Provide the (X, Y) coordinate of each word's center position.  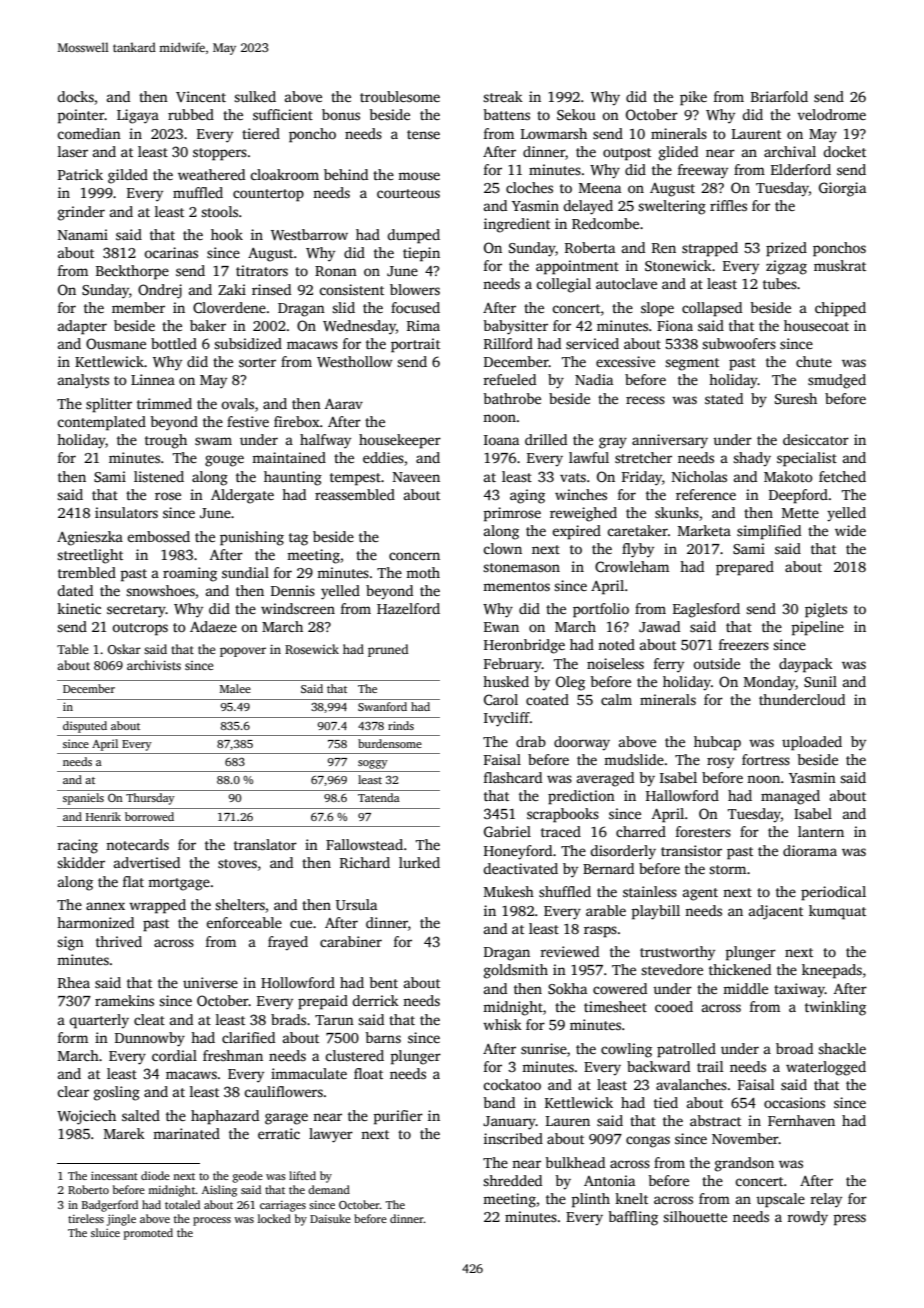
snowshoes (160, 590)
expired (576, 532)
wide (850, 530)
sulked (255, 96)
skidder (81, 862)
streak (503, 96)
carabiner (351, 941)
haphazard (225, 1117)
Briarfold (779, 96)
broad (794, 1048)
